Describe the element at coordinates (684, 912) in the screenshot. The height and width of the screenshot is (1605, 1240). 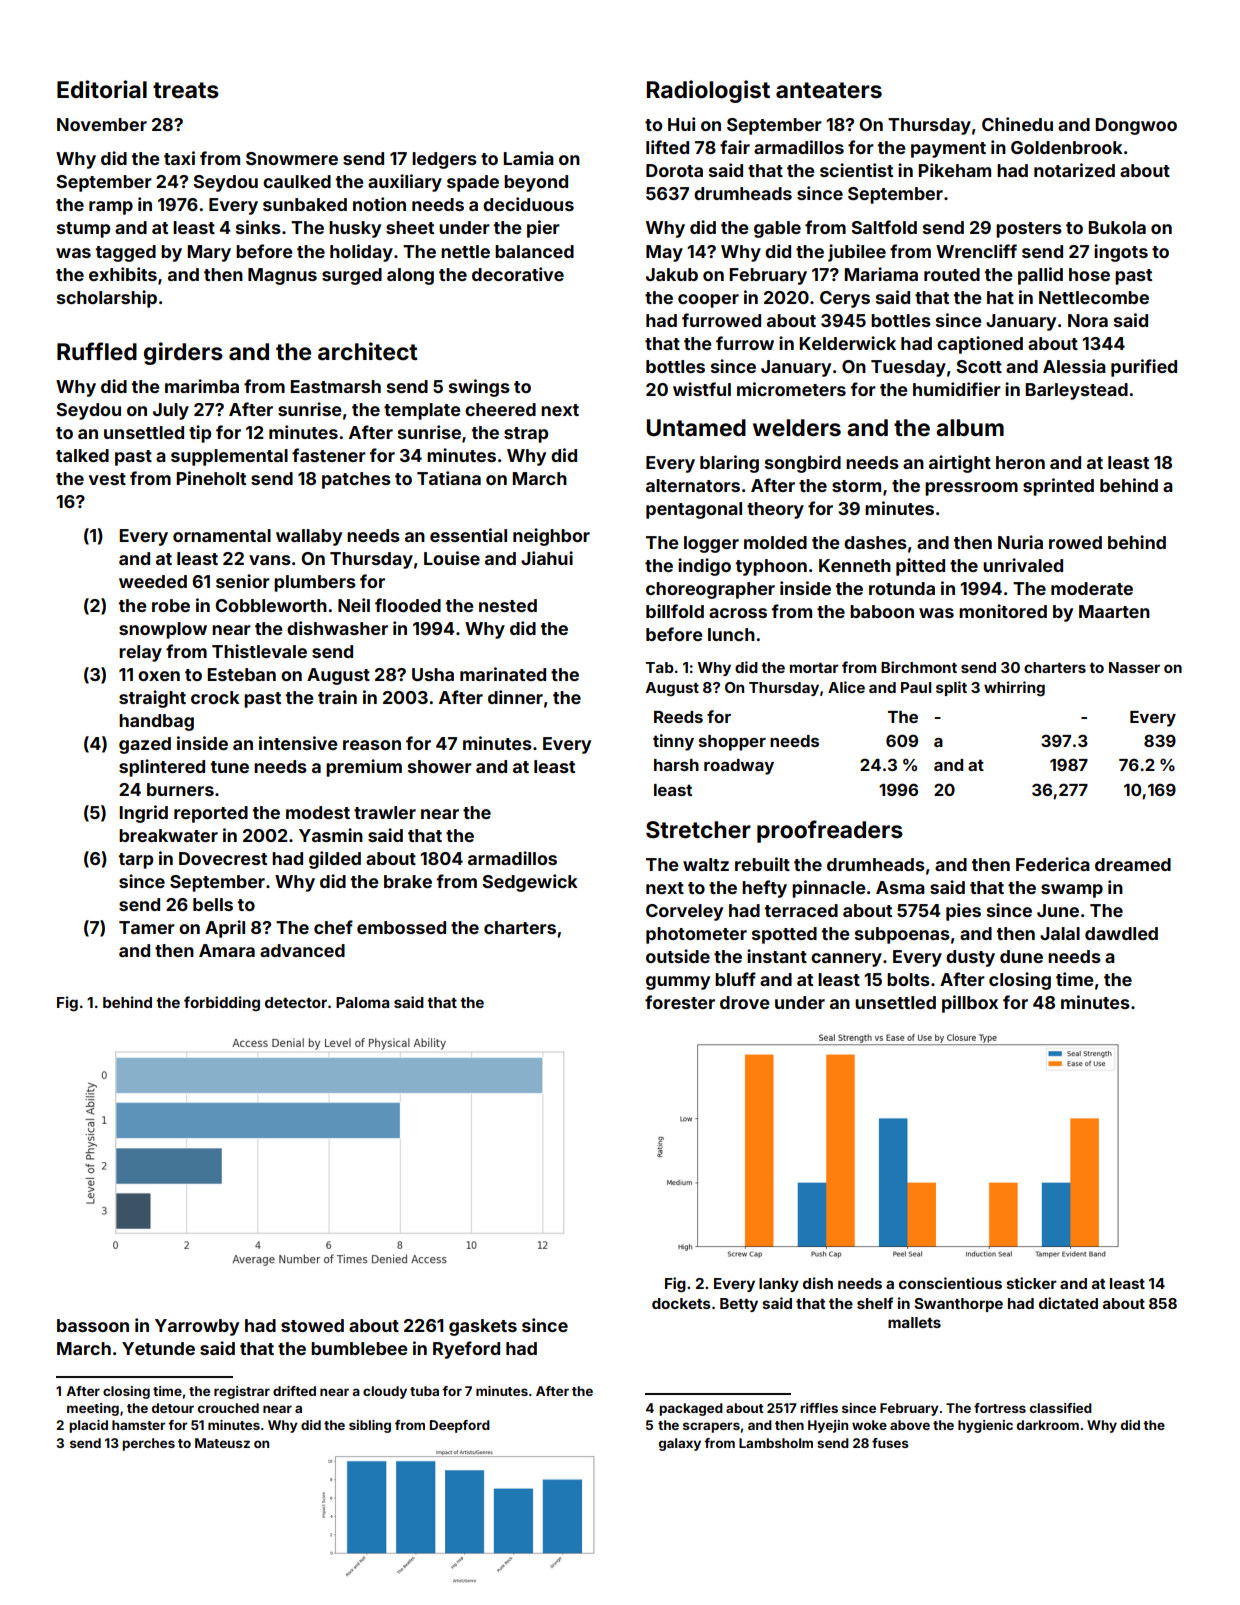
I see `Corveley` at that location.
